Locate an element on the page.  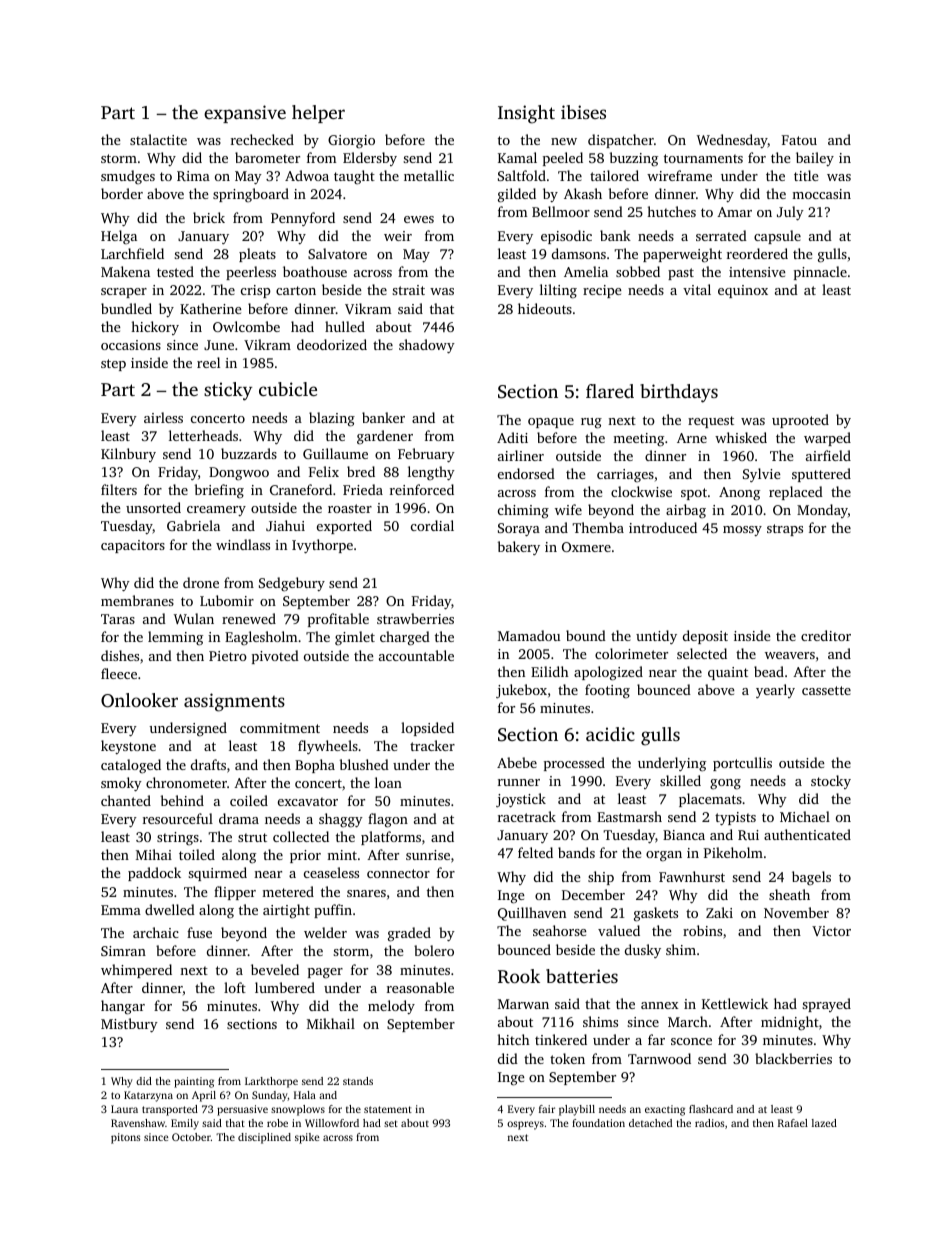
ibises is located at coordinates (583, 112).
